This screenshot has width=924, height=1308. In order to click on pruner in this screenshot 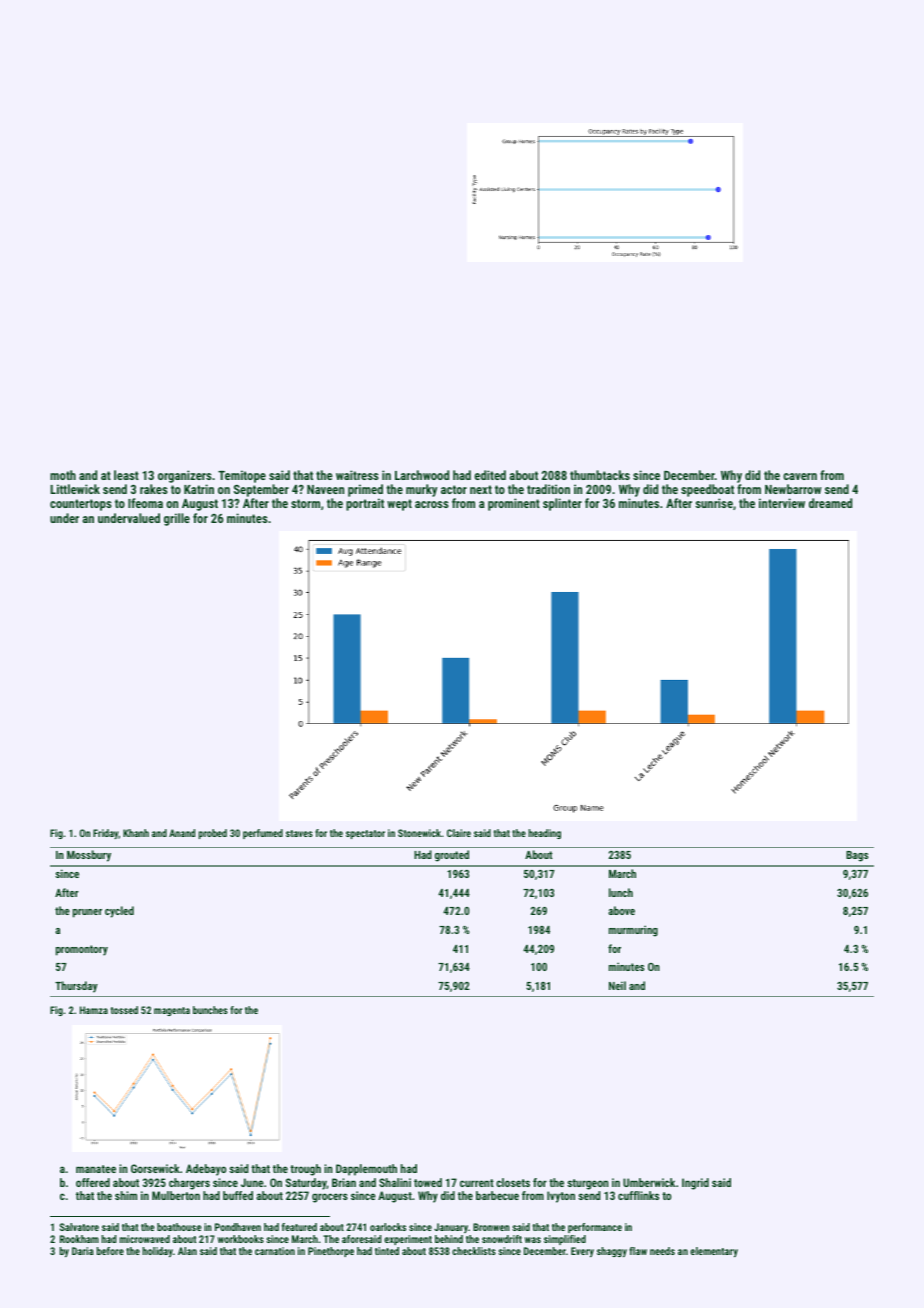, I will do `click(87, 913)`.
